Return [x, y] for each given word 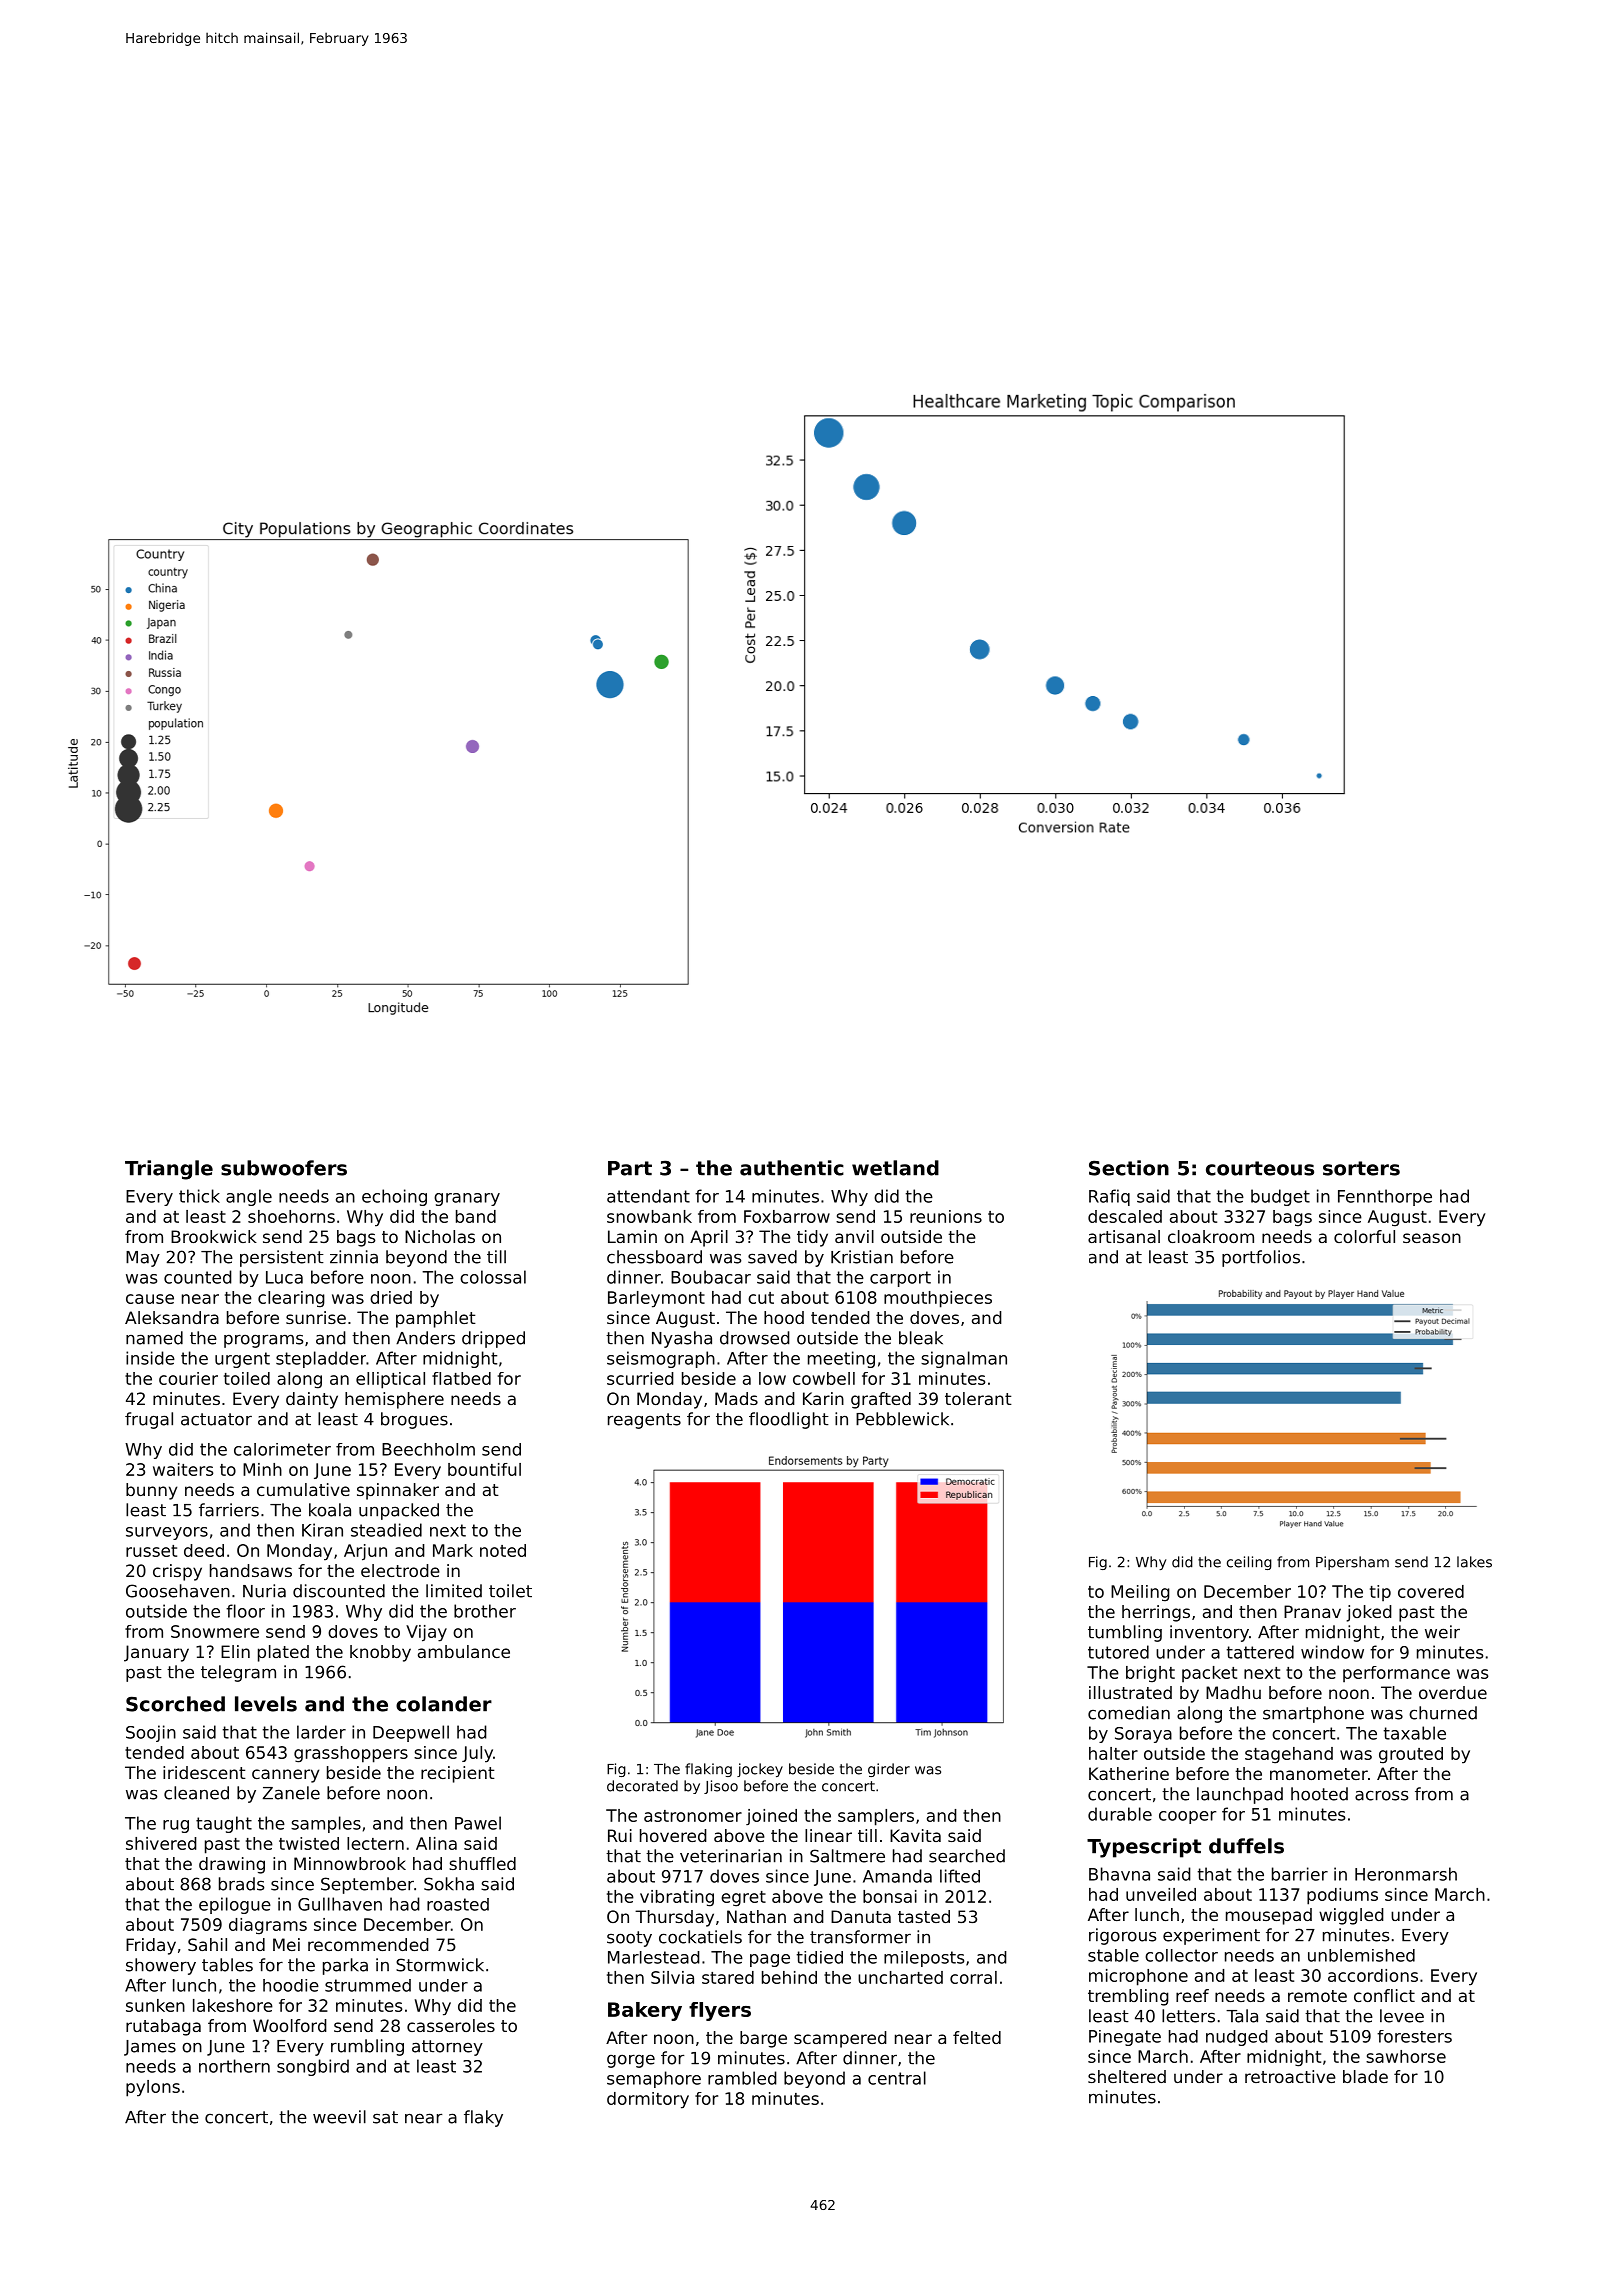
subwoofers [284, 1168]
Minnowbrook [350, 1863]
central [897, 2078]
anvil [854, 1236]
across [1381, 1795]
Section [1129, 1168]
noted [503, 1550]
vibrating [677, 1898]
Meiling [1140, 1593]
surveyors [167, 1533]
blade [1365, 2076]
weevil [339, 2117]
